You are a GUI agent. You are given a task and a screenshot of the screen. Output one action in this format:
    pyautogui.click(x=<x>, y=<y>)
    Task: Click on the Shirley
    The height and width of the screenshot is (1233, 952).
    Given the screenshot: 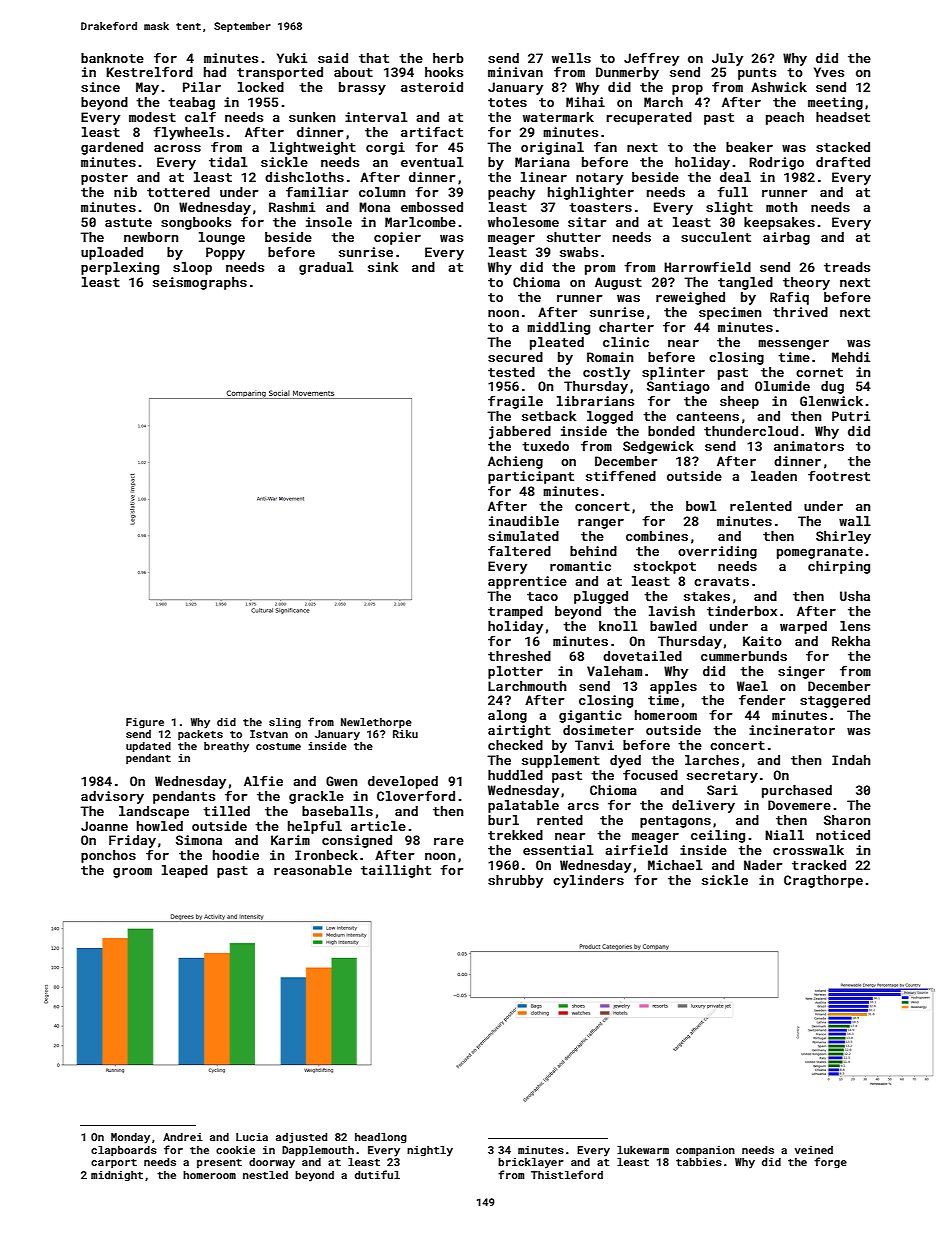 What is the action you would take?
    pyautogui.click(x=843, y=537)
